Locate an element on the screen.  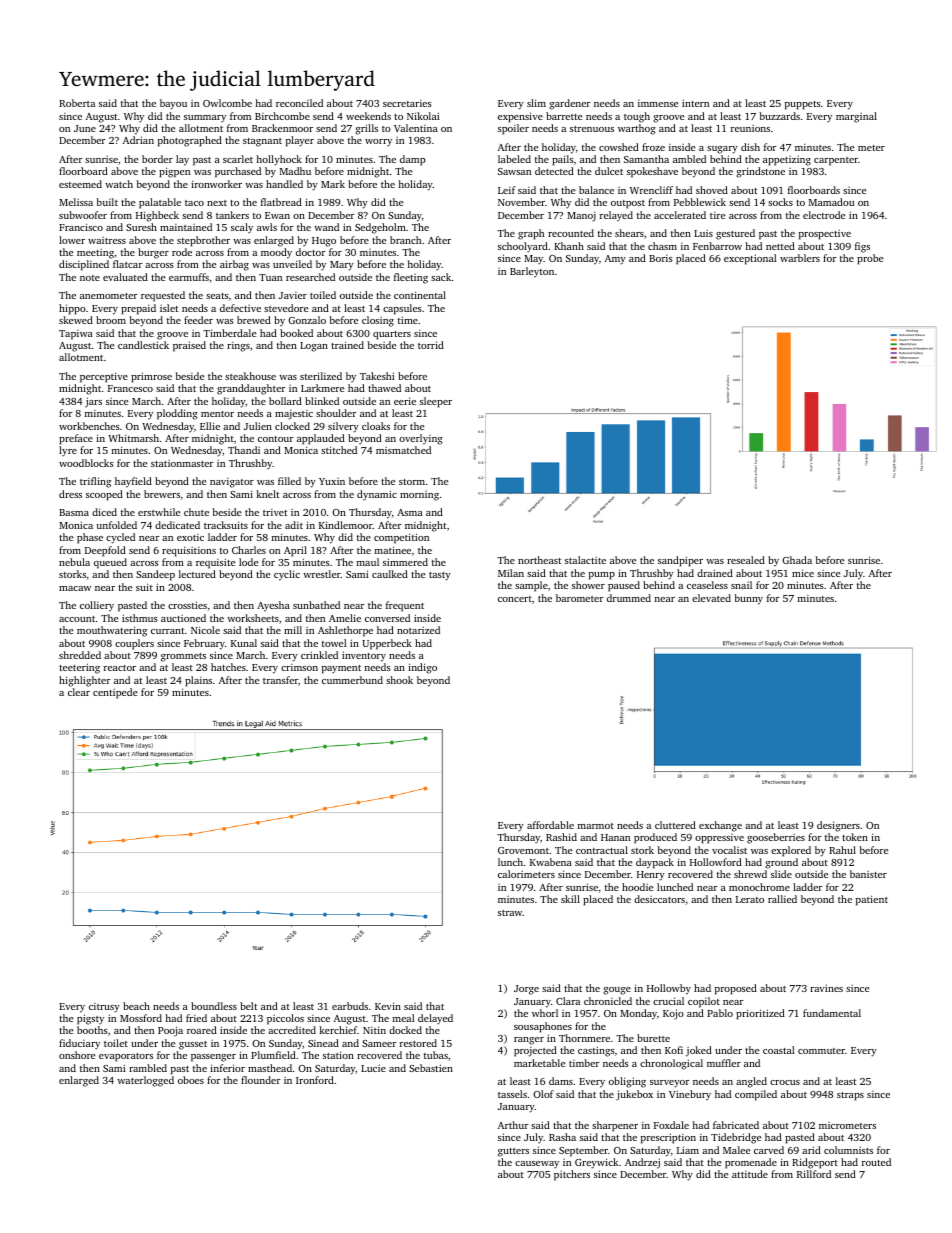
flatbread is located at coordinates (281, 202).
